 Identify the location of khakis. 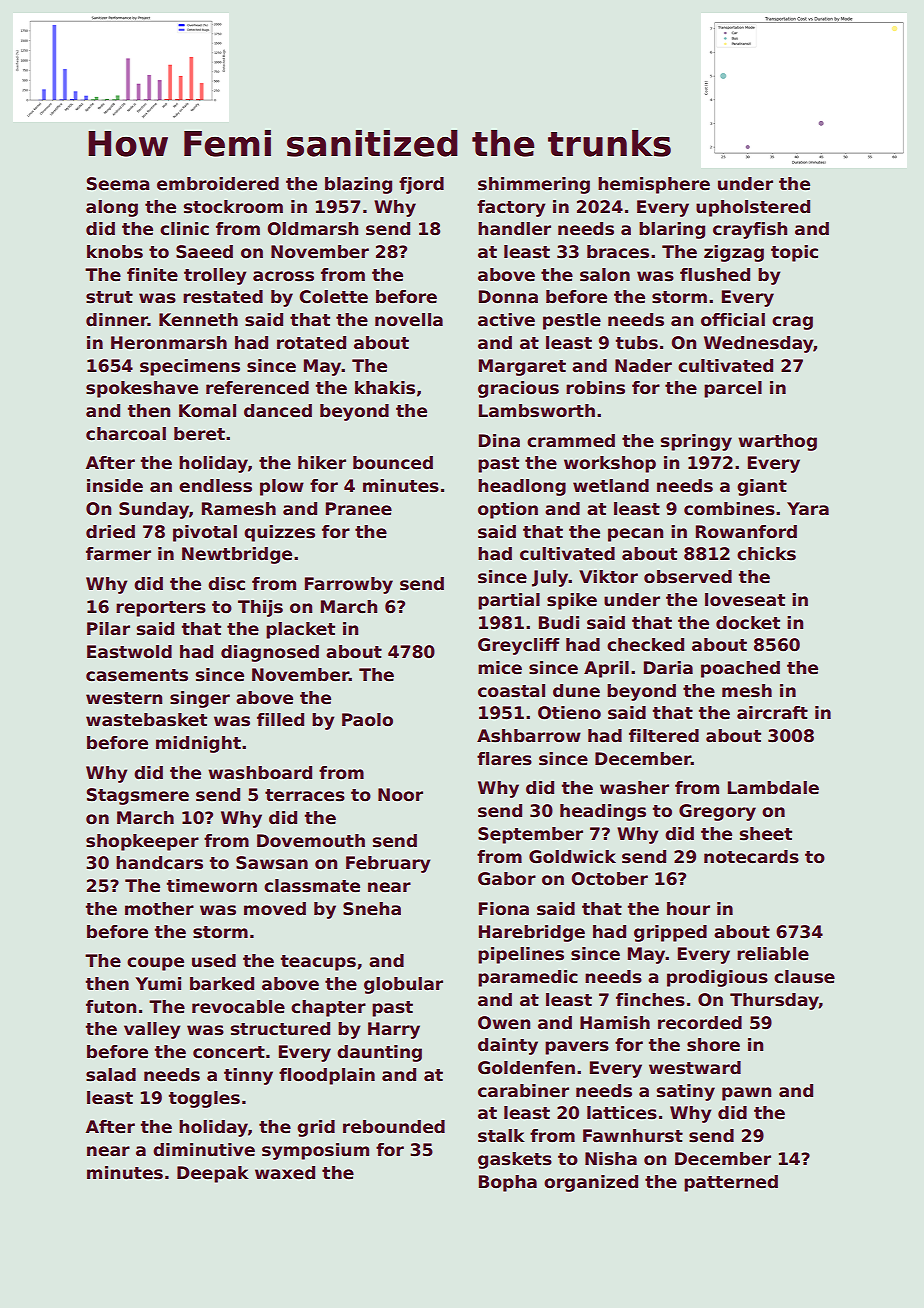
(385, 388).
